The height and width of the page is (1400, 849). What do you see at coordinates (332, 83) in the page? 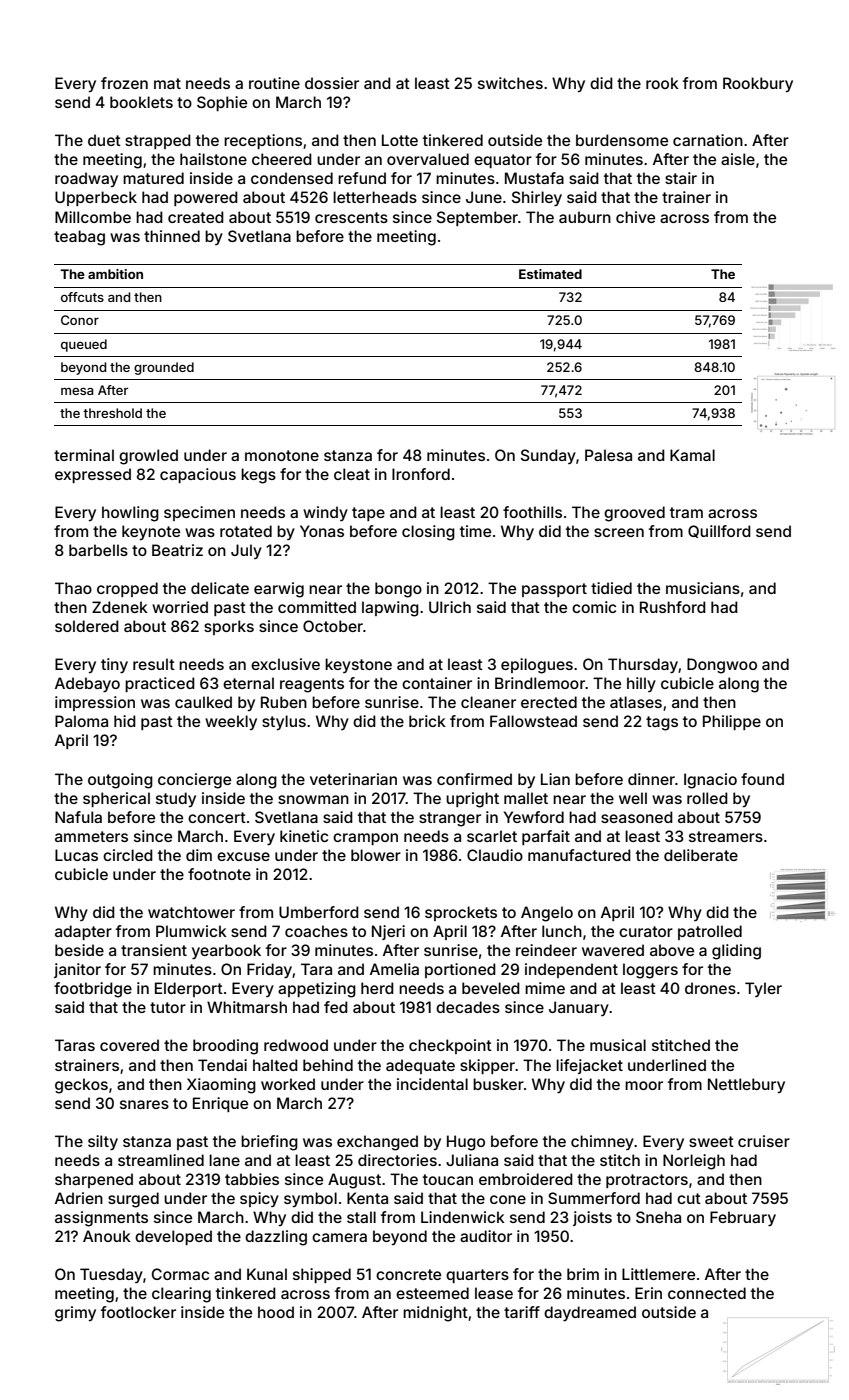
I see `dossier` at bounding box center [332, 83].
